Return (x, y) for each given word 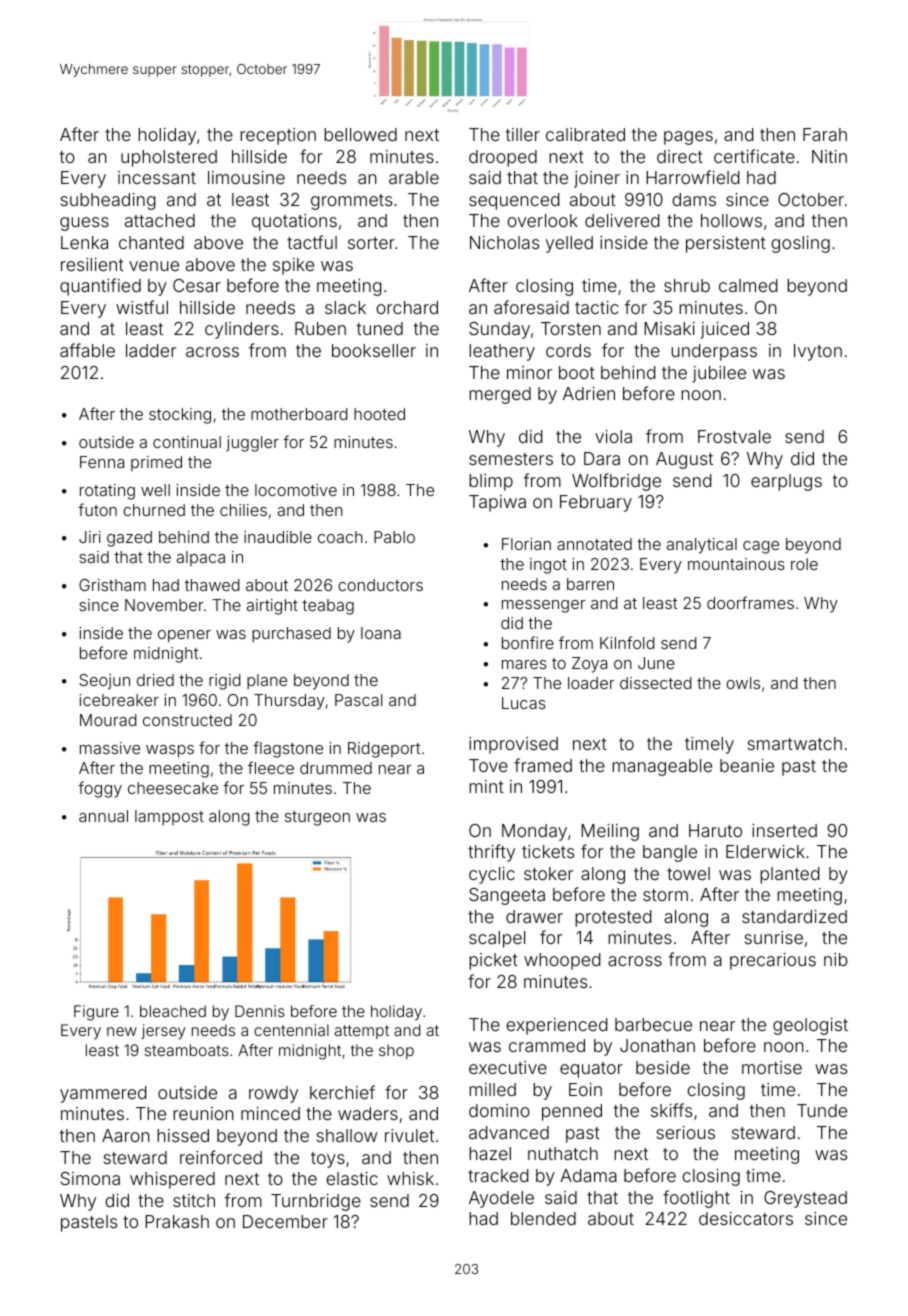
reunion (203, 1113)
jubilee (719, 374)
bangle (670, 853)
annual (103, 816)
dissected (656, 683)
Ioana (381, 633)
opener (184, 636)
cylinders (242, 330)
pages (688, 138)
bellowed (360, 134)
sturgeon (317, 818)
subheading (108, 201)
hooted (379, 414)
